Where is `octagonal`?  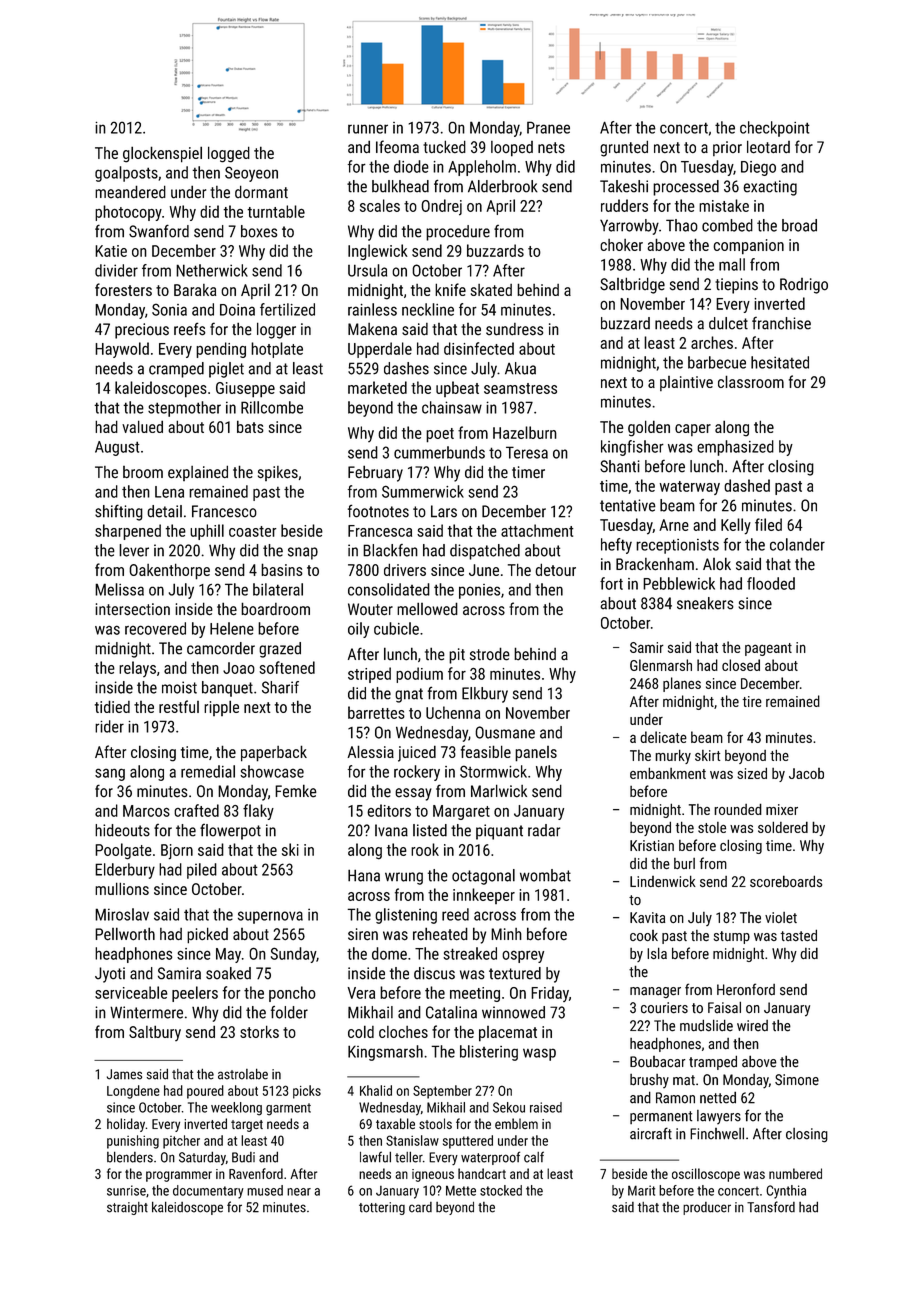 octagonal is located at coordinates (483, 877).
